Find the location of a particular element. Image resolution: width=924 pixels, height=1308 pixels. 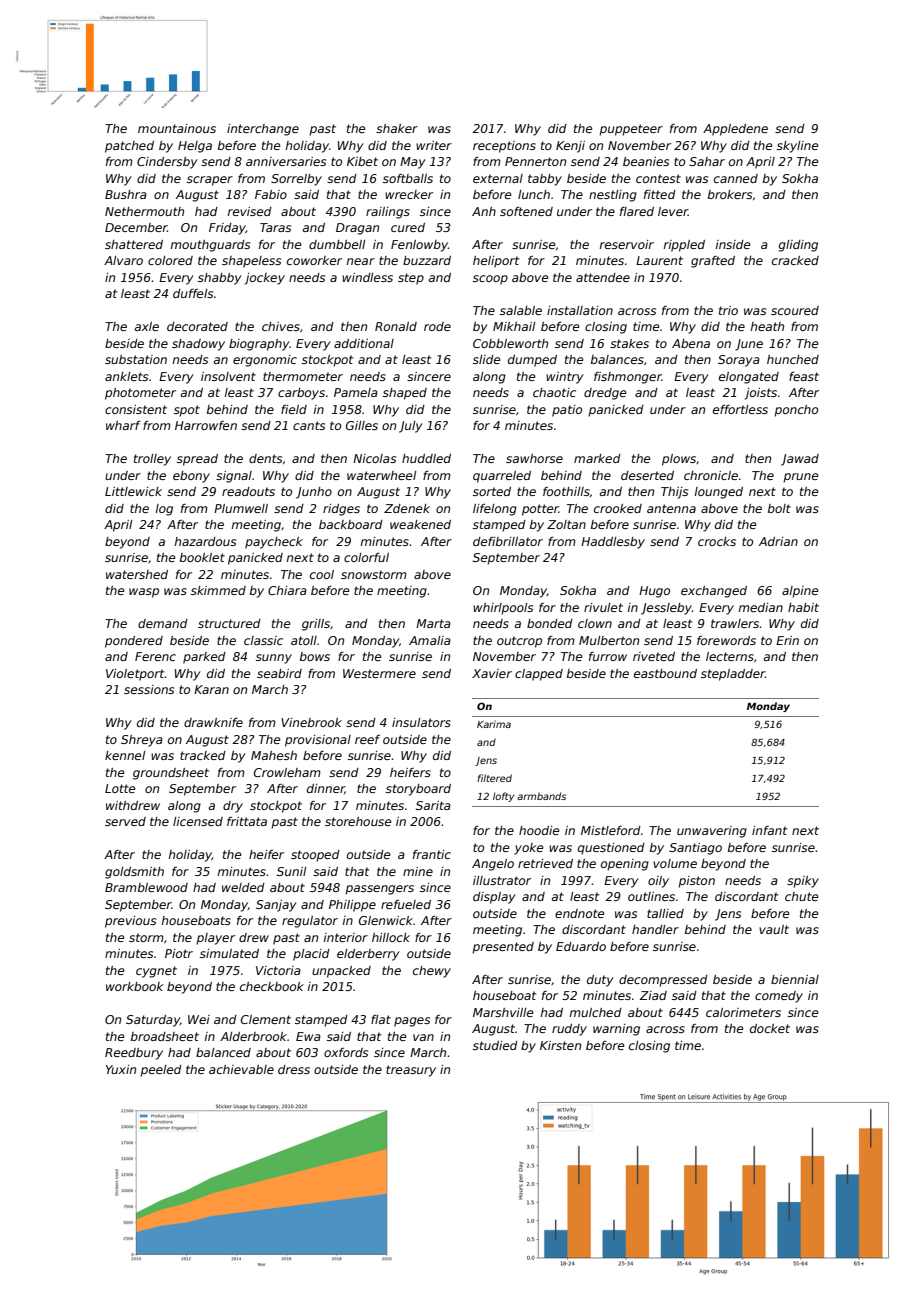

balanced is located at coordinates (223, 1052).
